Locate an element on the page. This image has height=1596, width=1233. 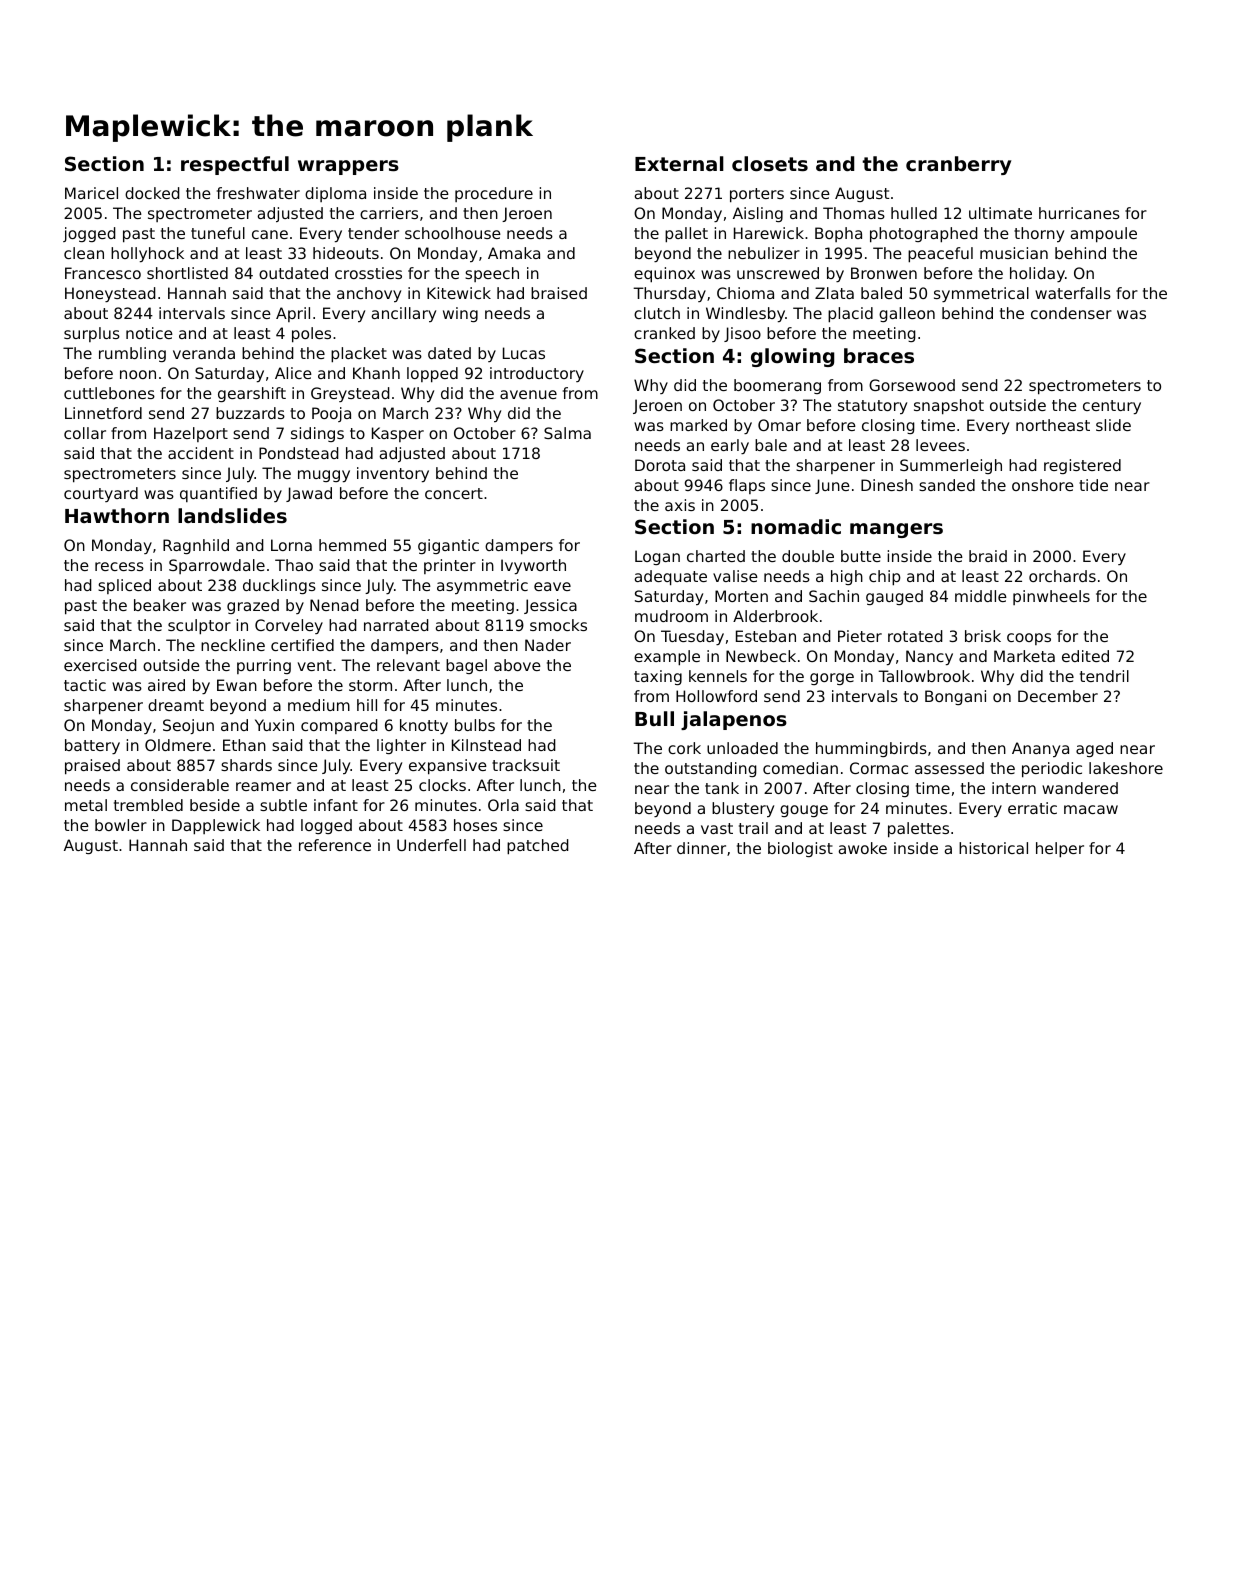
assessed is located at coordinates (949, 768).
